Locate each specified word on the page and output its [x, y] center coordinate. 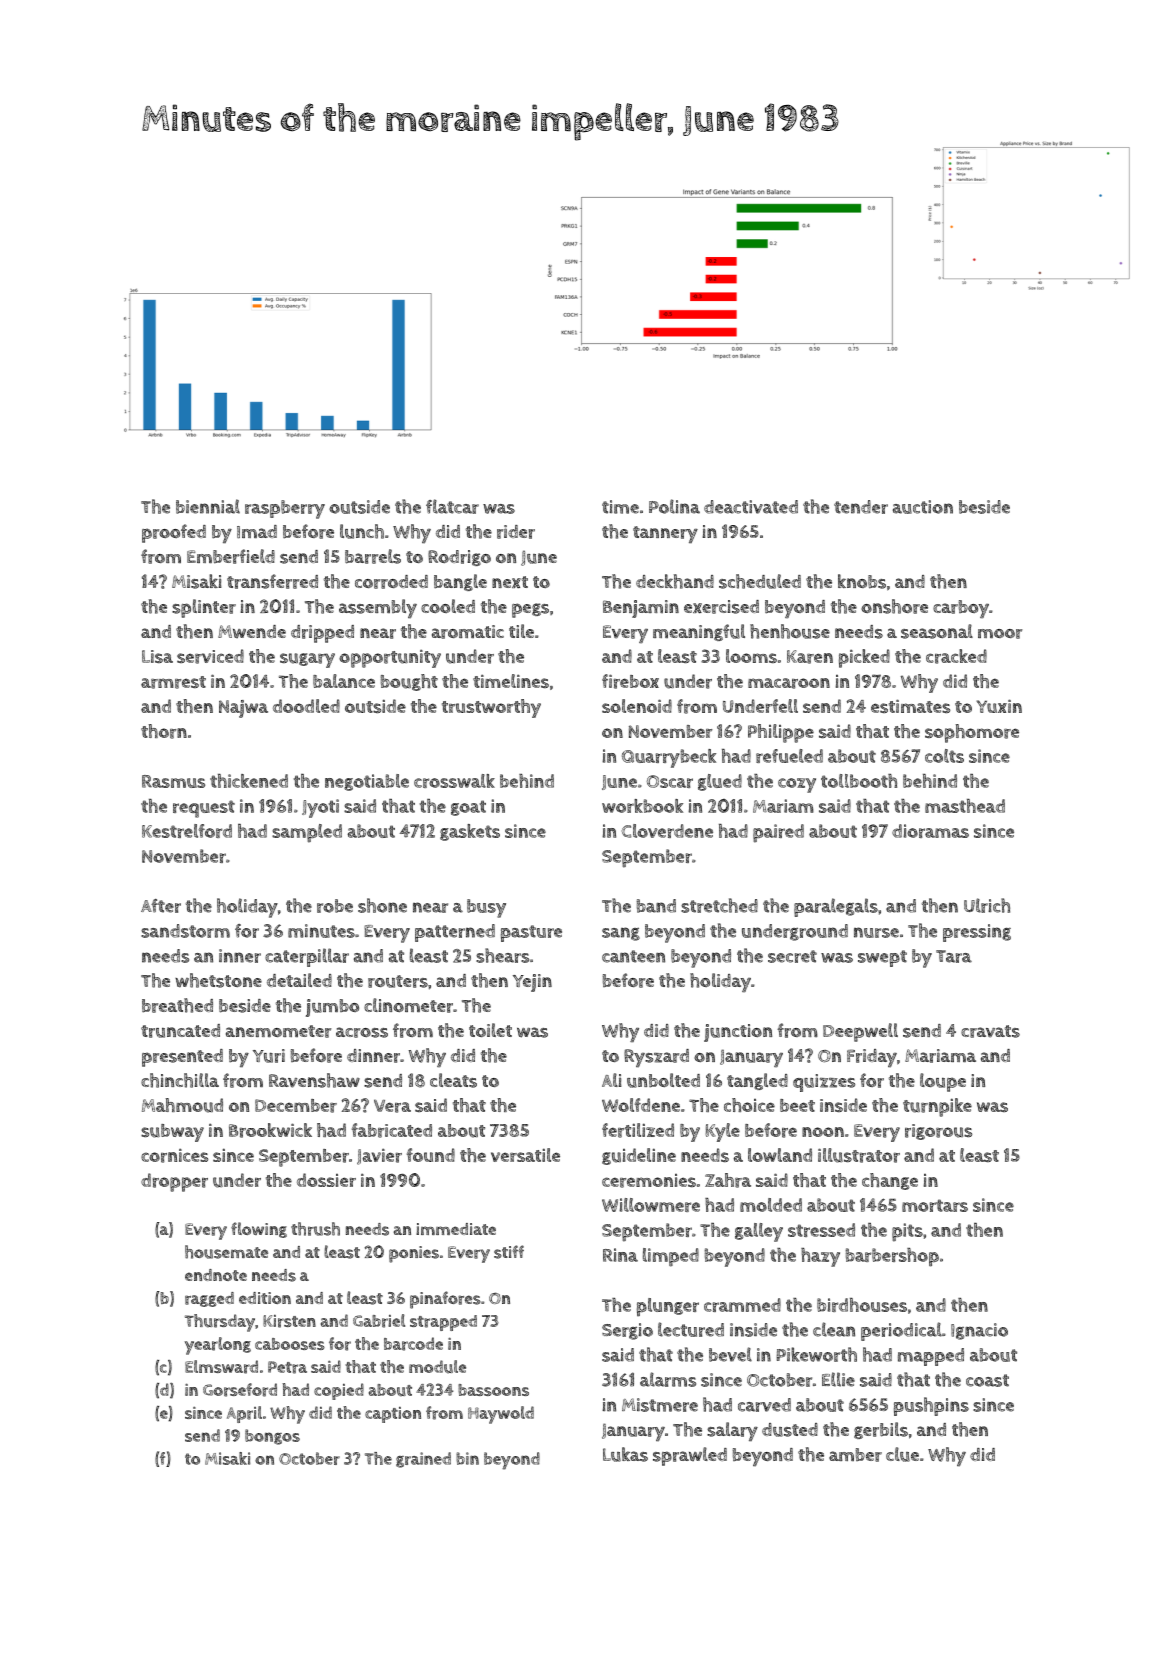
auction [923, 507]
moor [1000, 634]
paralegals [836, 907]
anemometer [278, 1031]
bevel [730, 1354]
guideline [639, 1156]
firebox [630, 681]
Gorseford [240, 1390]
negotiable [367, 782]
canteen [633, 956]
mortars [935, 1205]
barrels [373, 556]
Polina [674, 506]
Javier [379, 1156]
